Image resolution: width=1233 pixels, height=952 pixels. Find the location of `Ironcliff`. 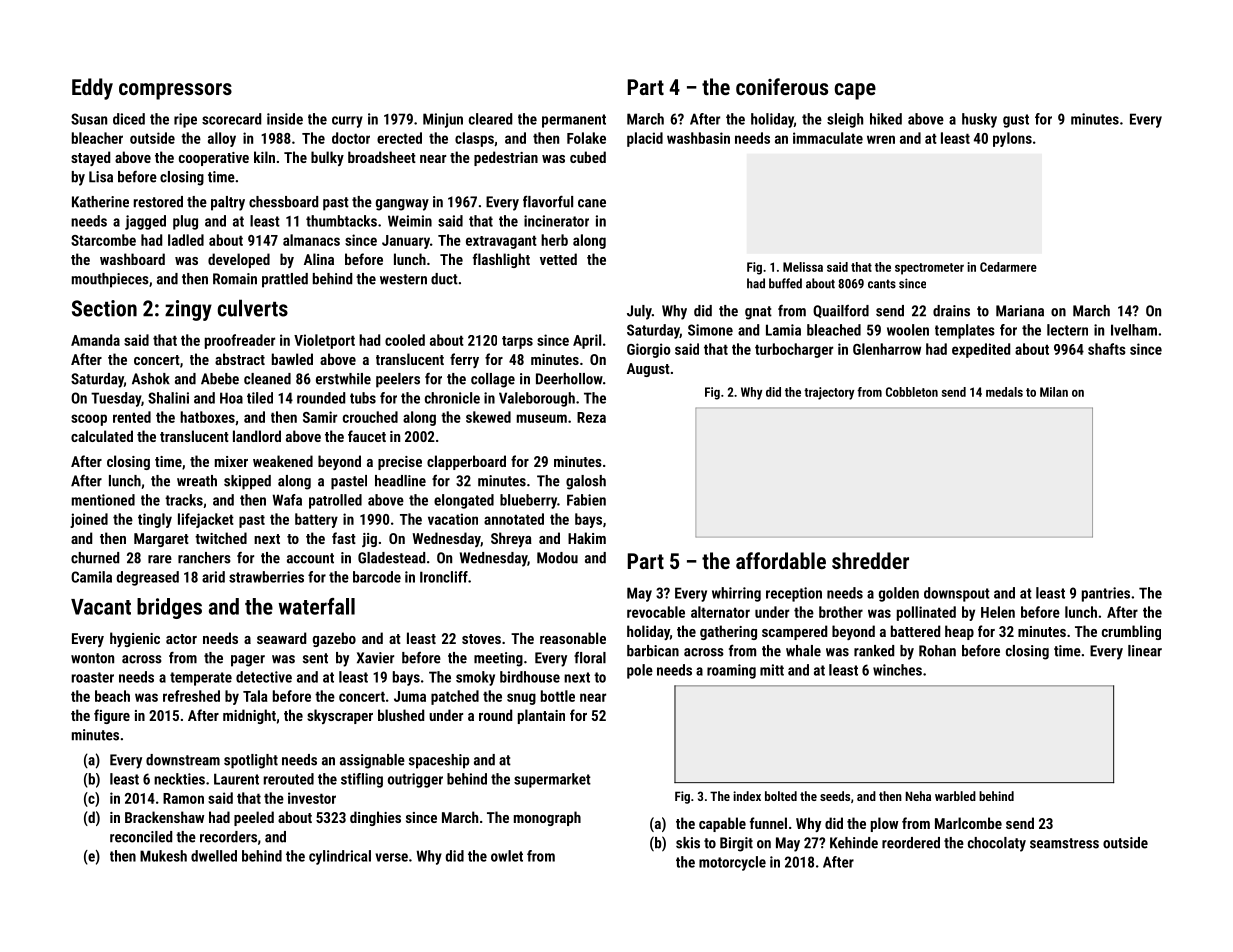

Ironcliff is located at coordinates (444, 577).
